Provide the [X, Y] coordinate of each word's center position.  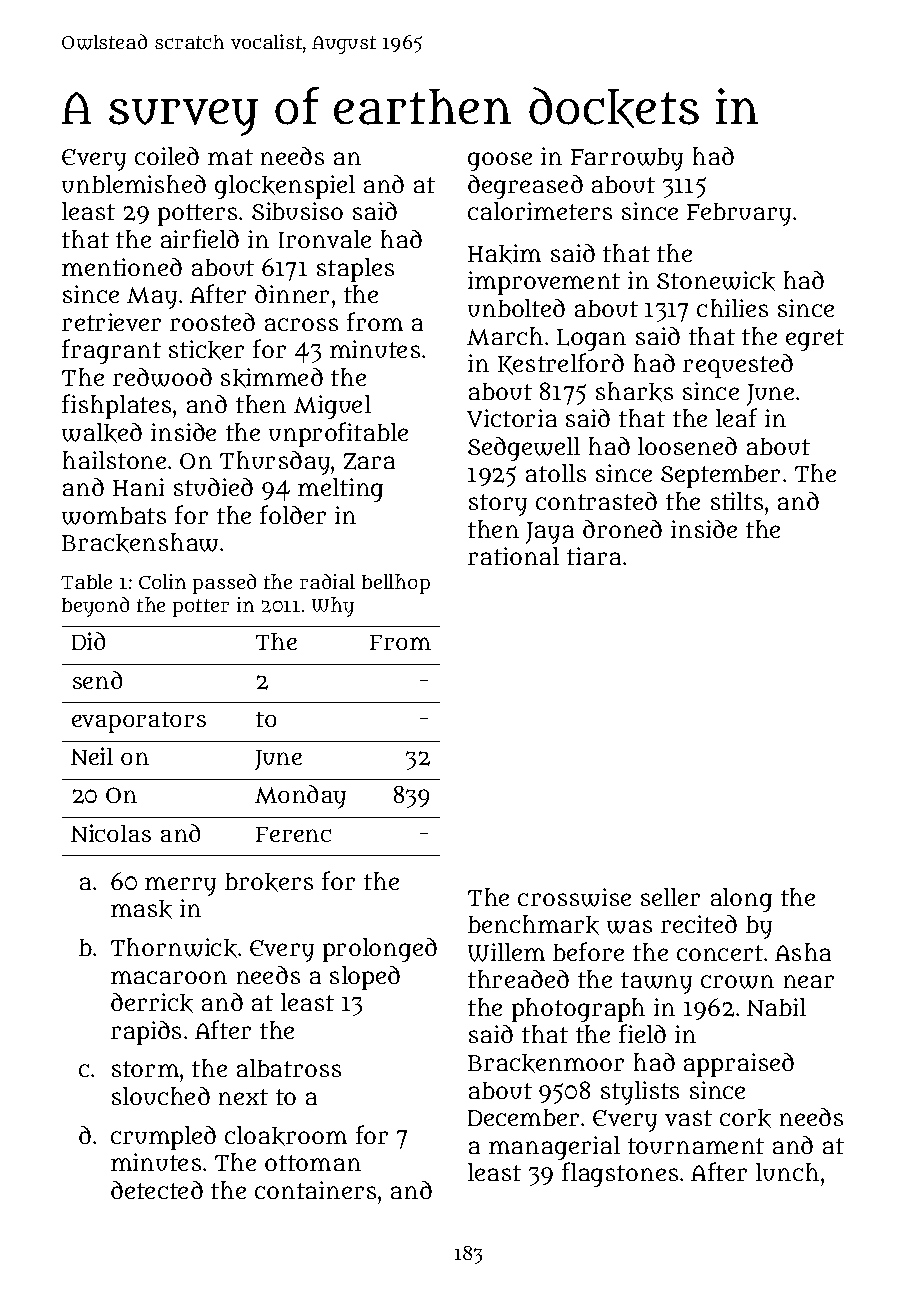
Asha [803, 952]
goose [500, 161]
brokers [269, 882]
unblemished [134, 184]
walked [102, 433]
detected [157, 1190]
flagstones [620, 1174]
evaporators [139, 722]
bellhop [396, 584]
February [739, 214]
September [720, 476]
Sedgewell [524, 449]
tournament [696, 1146]
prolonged [380, 950]
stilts [737, 501]
